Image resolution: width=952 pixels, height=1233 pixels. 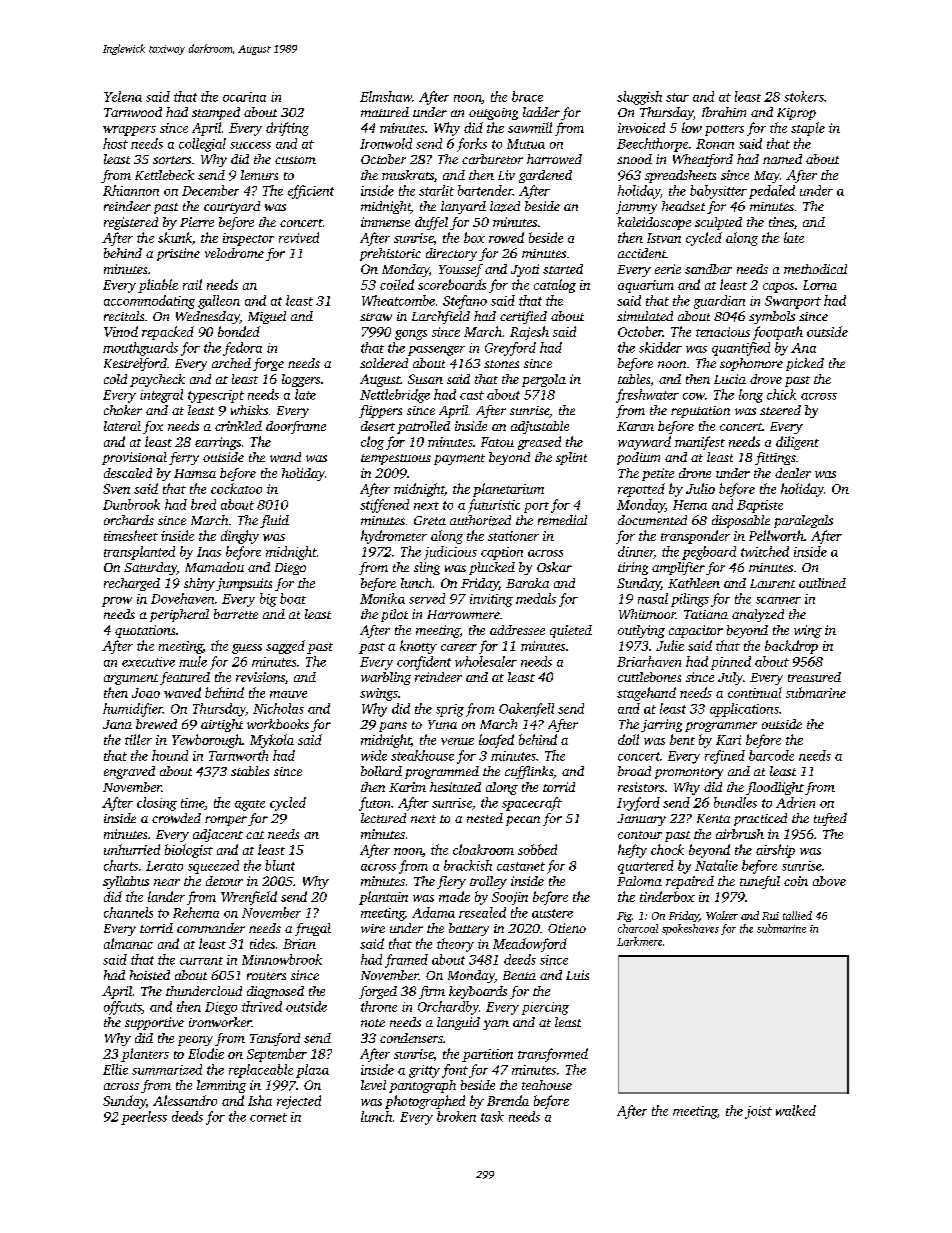 I want to click on typescript, so click(x=216, y=396).
